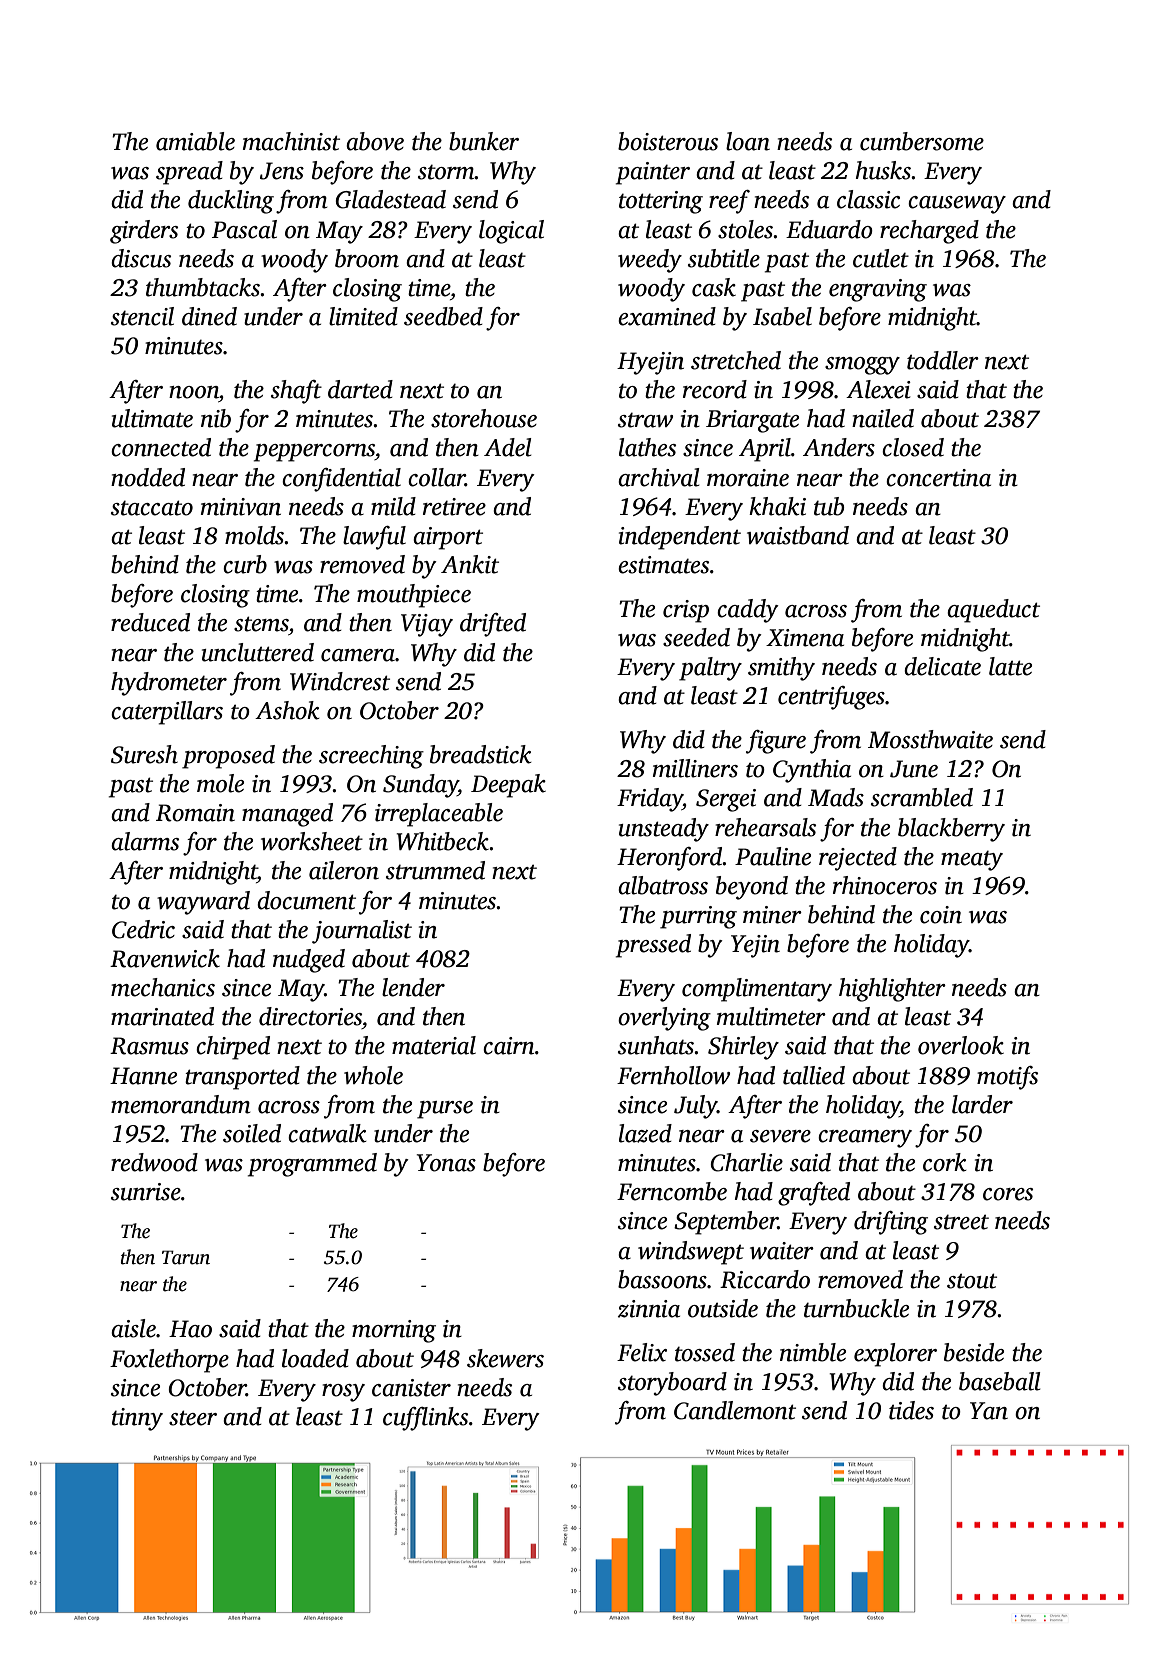 The image size is (1165, 1654). I want to click on molds, so click(255, 535).
